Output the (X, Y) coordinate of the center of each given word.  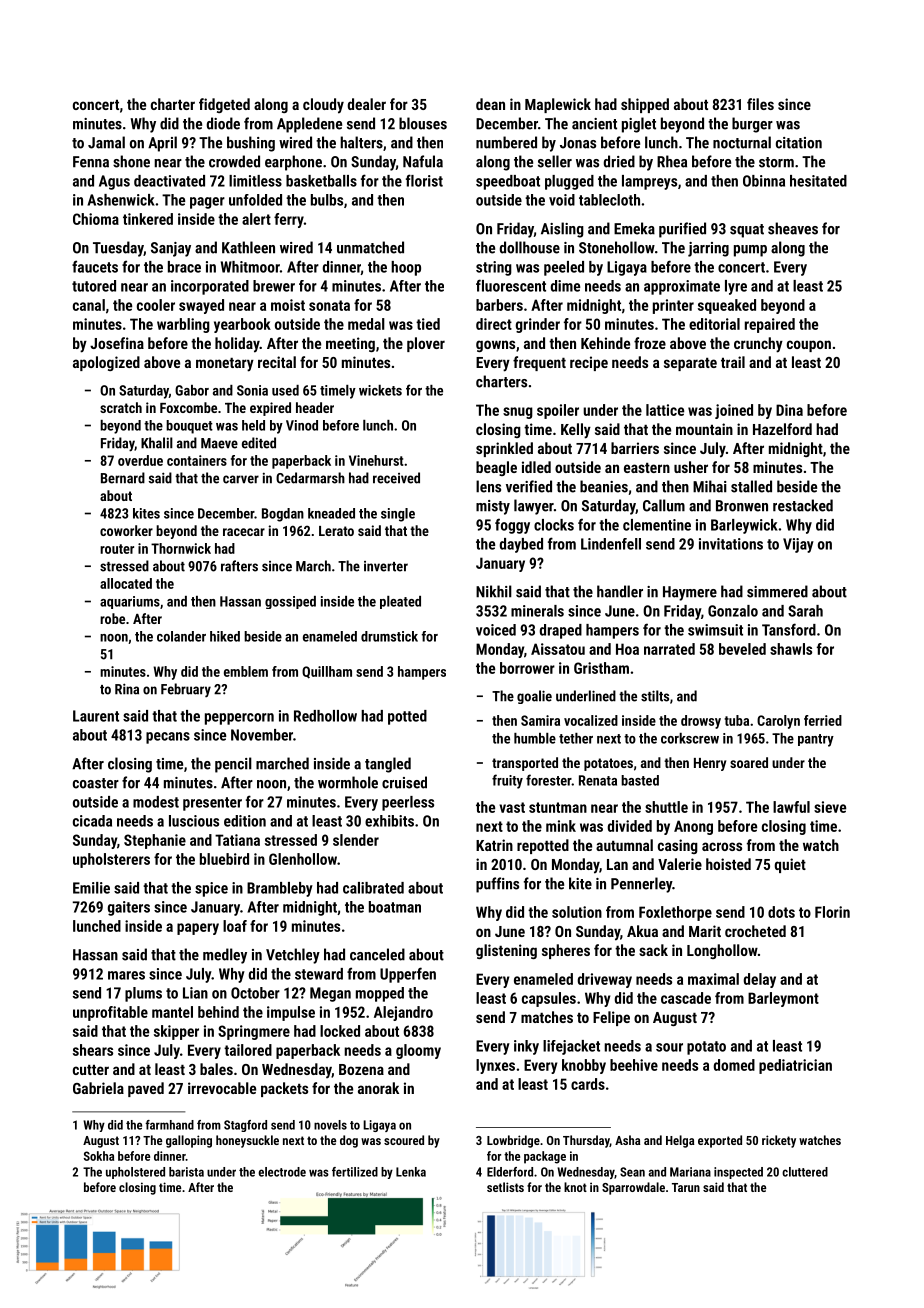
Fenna (91, 162)
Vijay (798, 545)
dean (490, 104)
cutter (91, 1070)
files (760, 104)
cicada (92, 821)
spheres (566, 951)
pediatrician (795, 1066)
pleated (400, 602)
